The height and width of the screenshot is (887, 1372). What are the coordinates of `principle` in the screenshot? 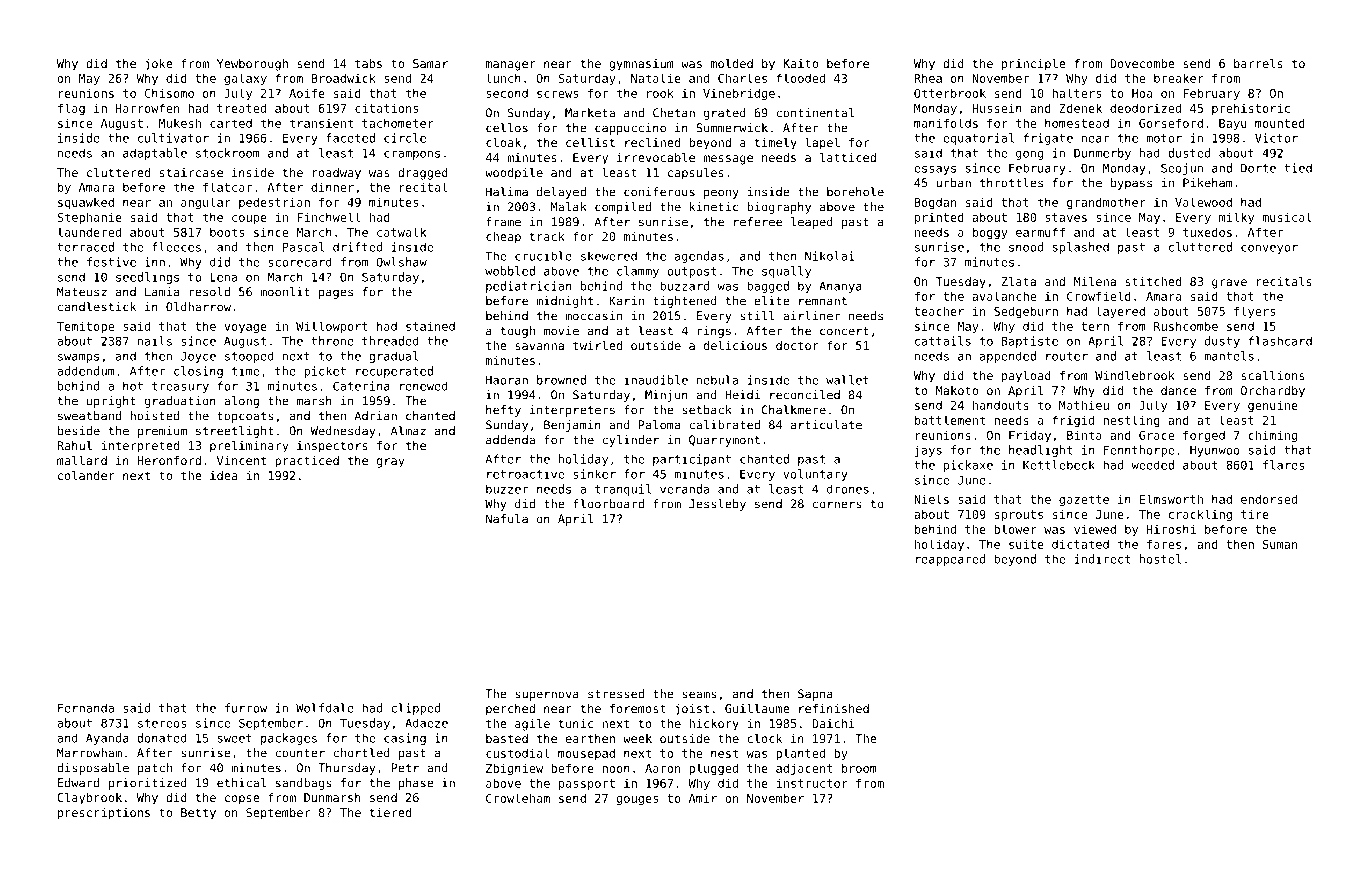 It's located at (1034, 65).
